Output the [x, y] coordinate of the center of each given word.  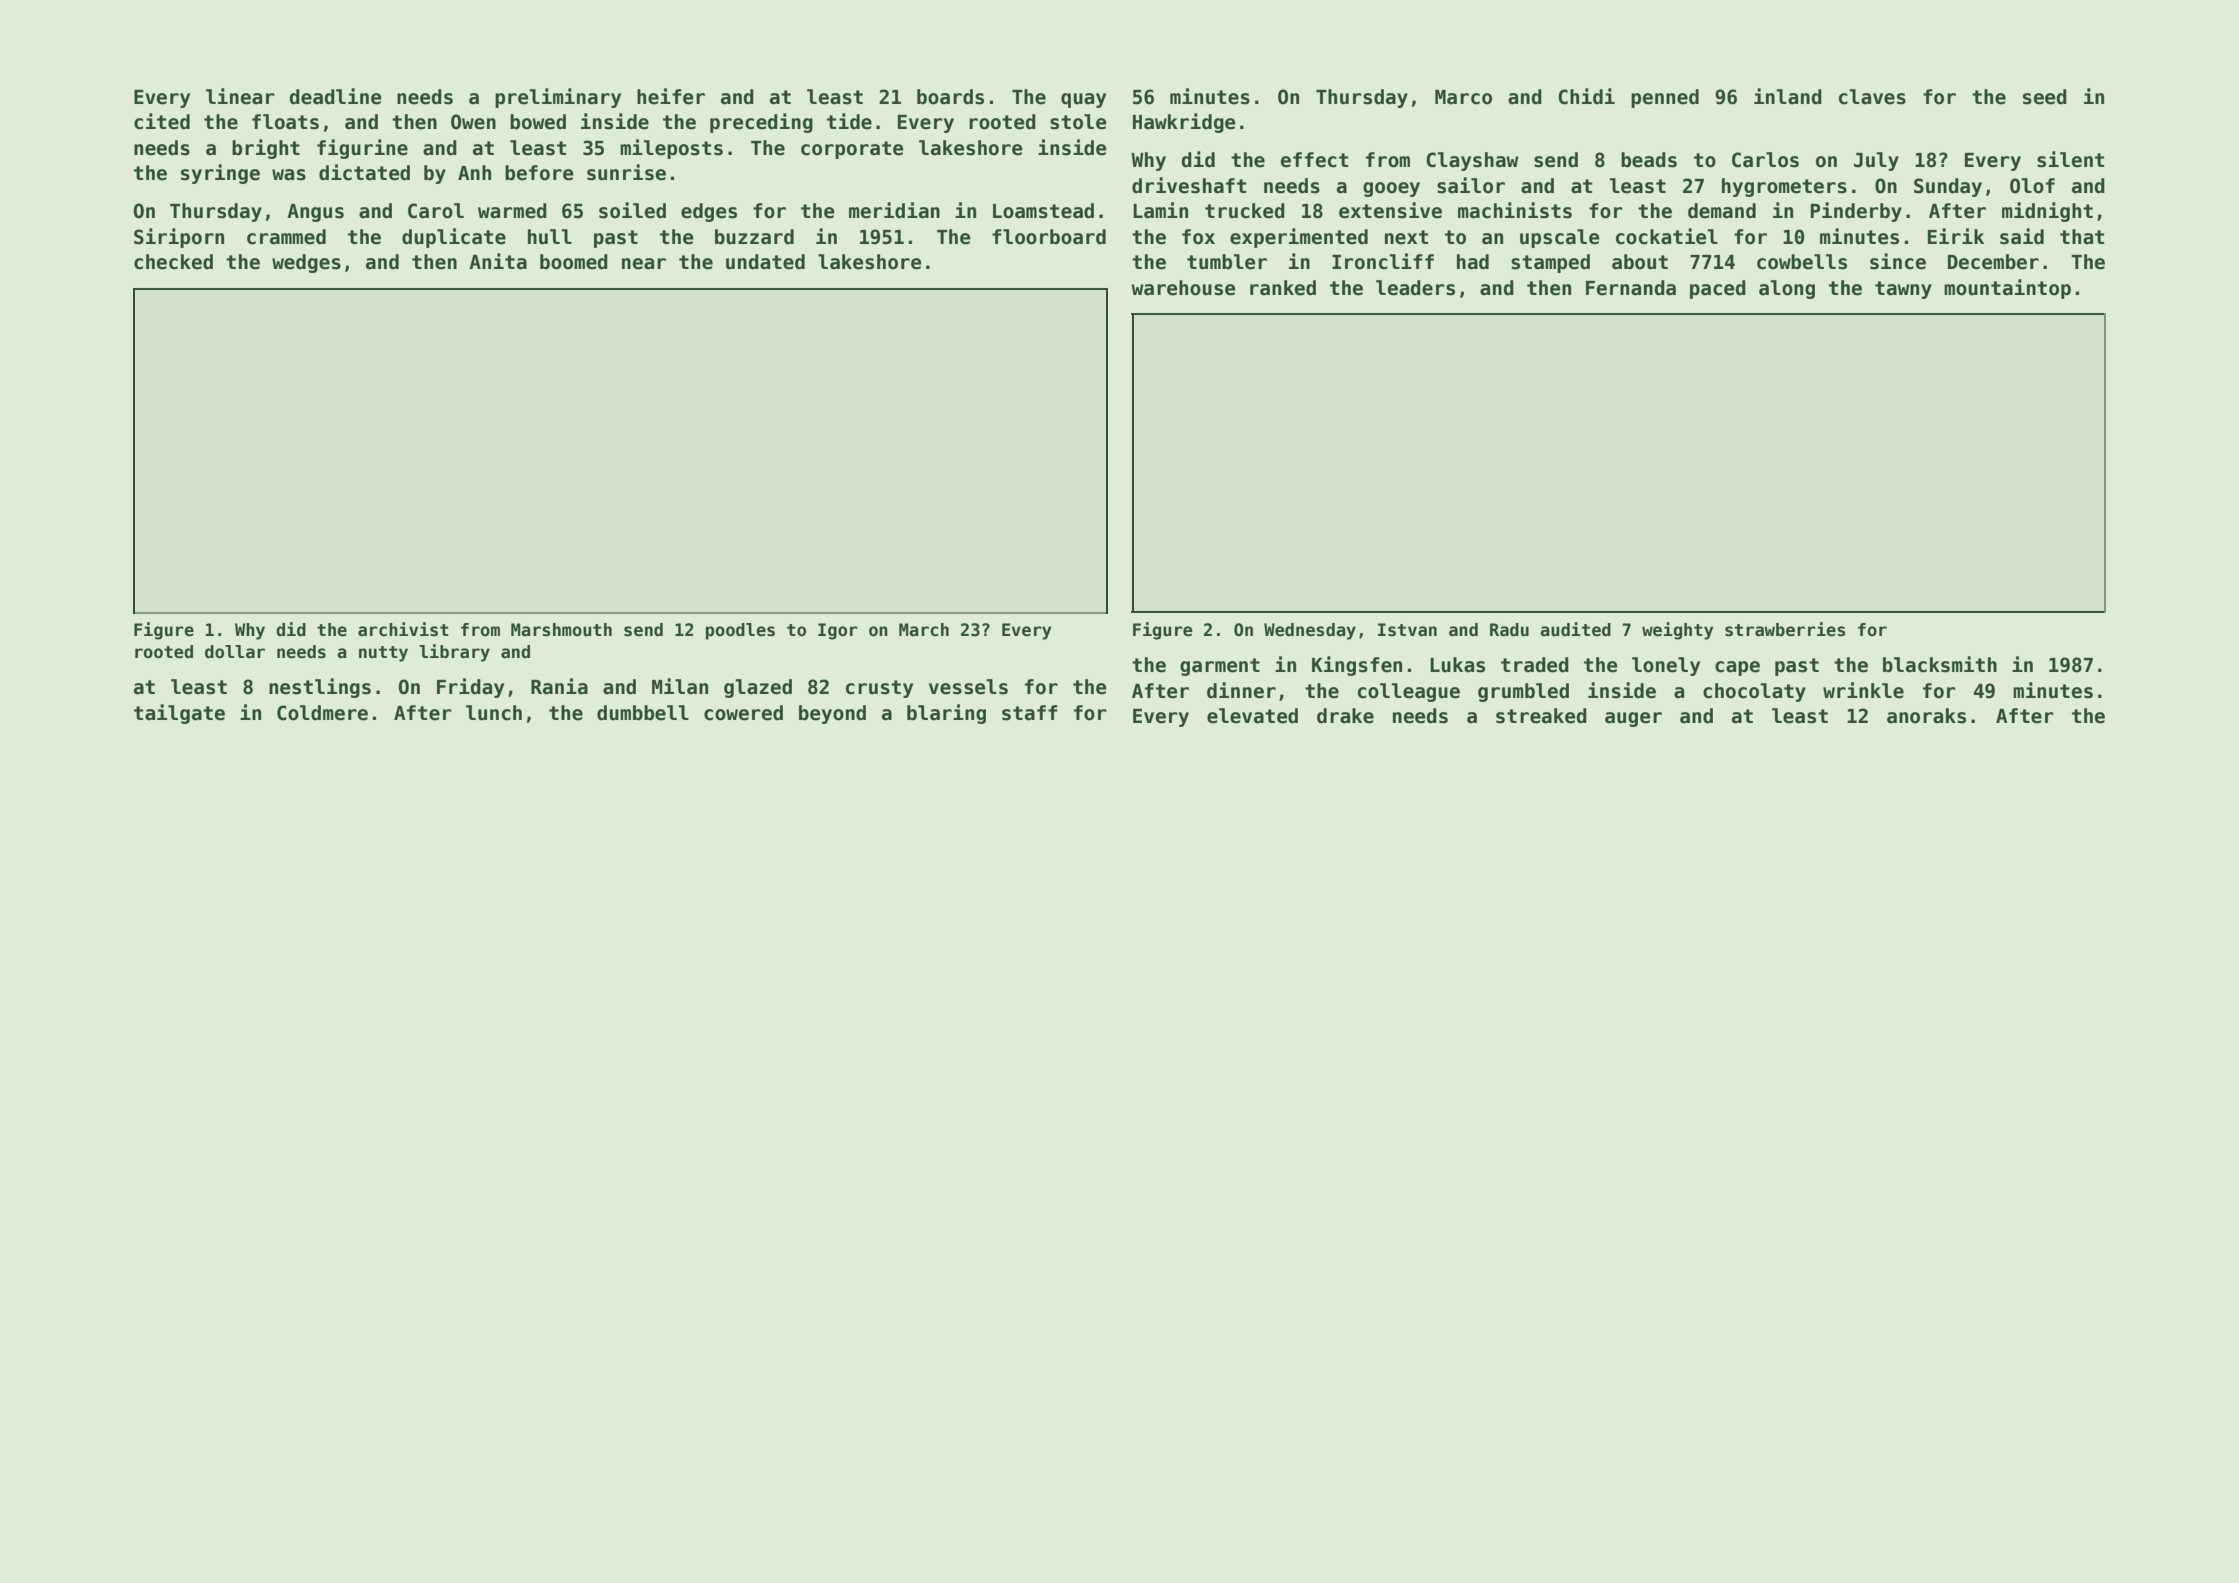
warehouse [1183, 288]
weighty [1677, 631]
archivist [403, 629]
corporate [852, 150]
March [924, 630]
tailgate [179, 714]
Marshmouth [561, 630]
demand [1722, 211]
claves [1872, 97]
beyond [832, 714]
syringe [220, 174]
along [1787, 289]
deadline [335, 96]
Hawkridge [1184, 123]
